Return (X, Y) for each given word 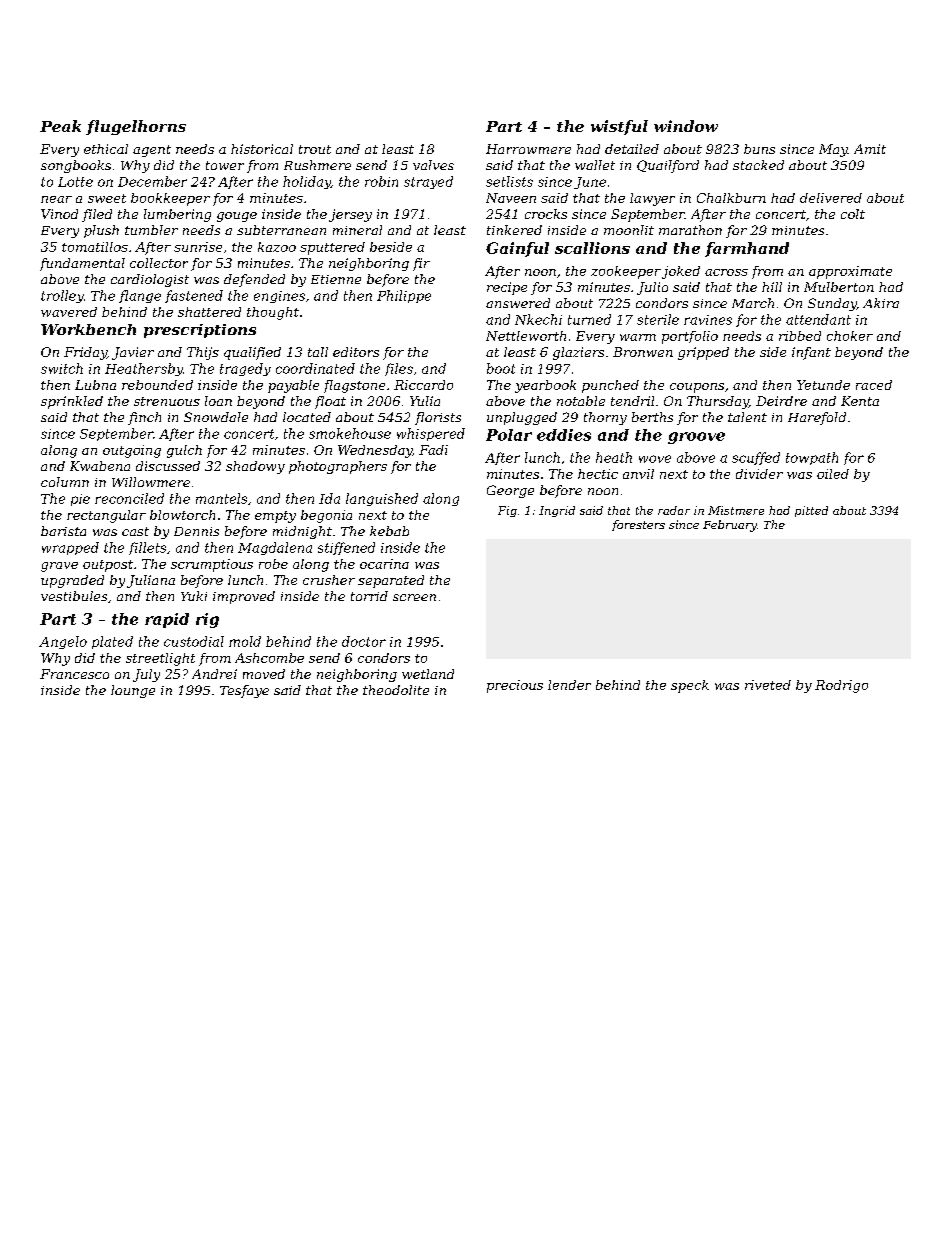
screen (414, 597)
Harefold (817, 418)
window (686, 126)
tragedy (245, 369)
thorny (605, 418)
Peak (60, 126)
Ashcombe (269, 658)
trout (315, 149)
